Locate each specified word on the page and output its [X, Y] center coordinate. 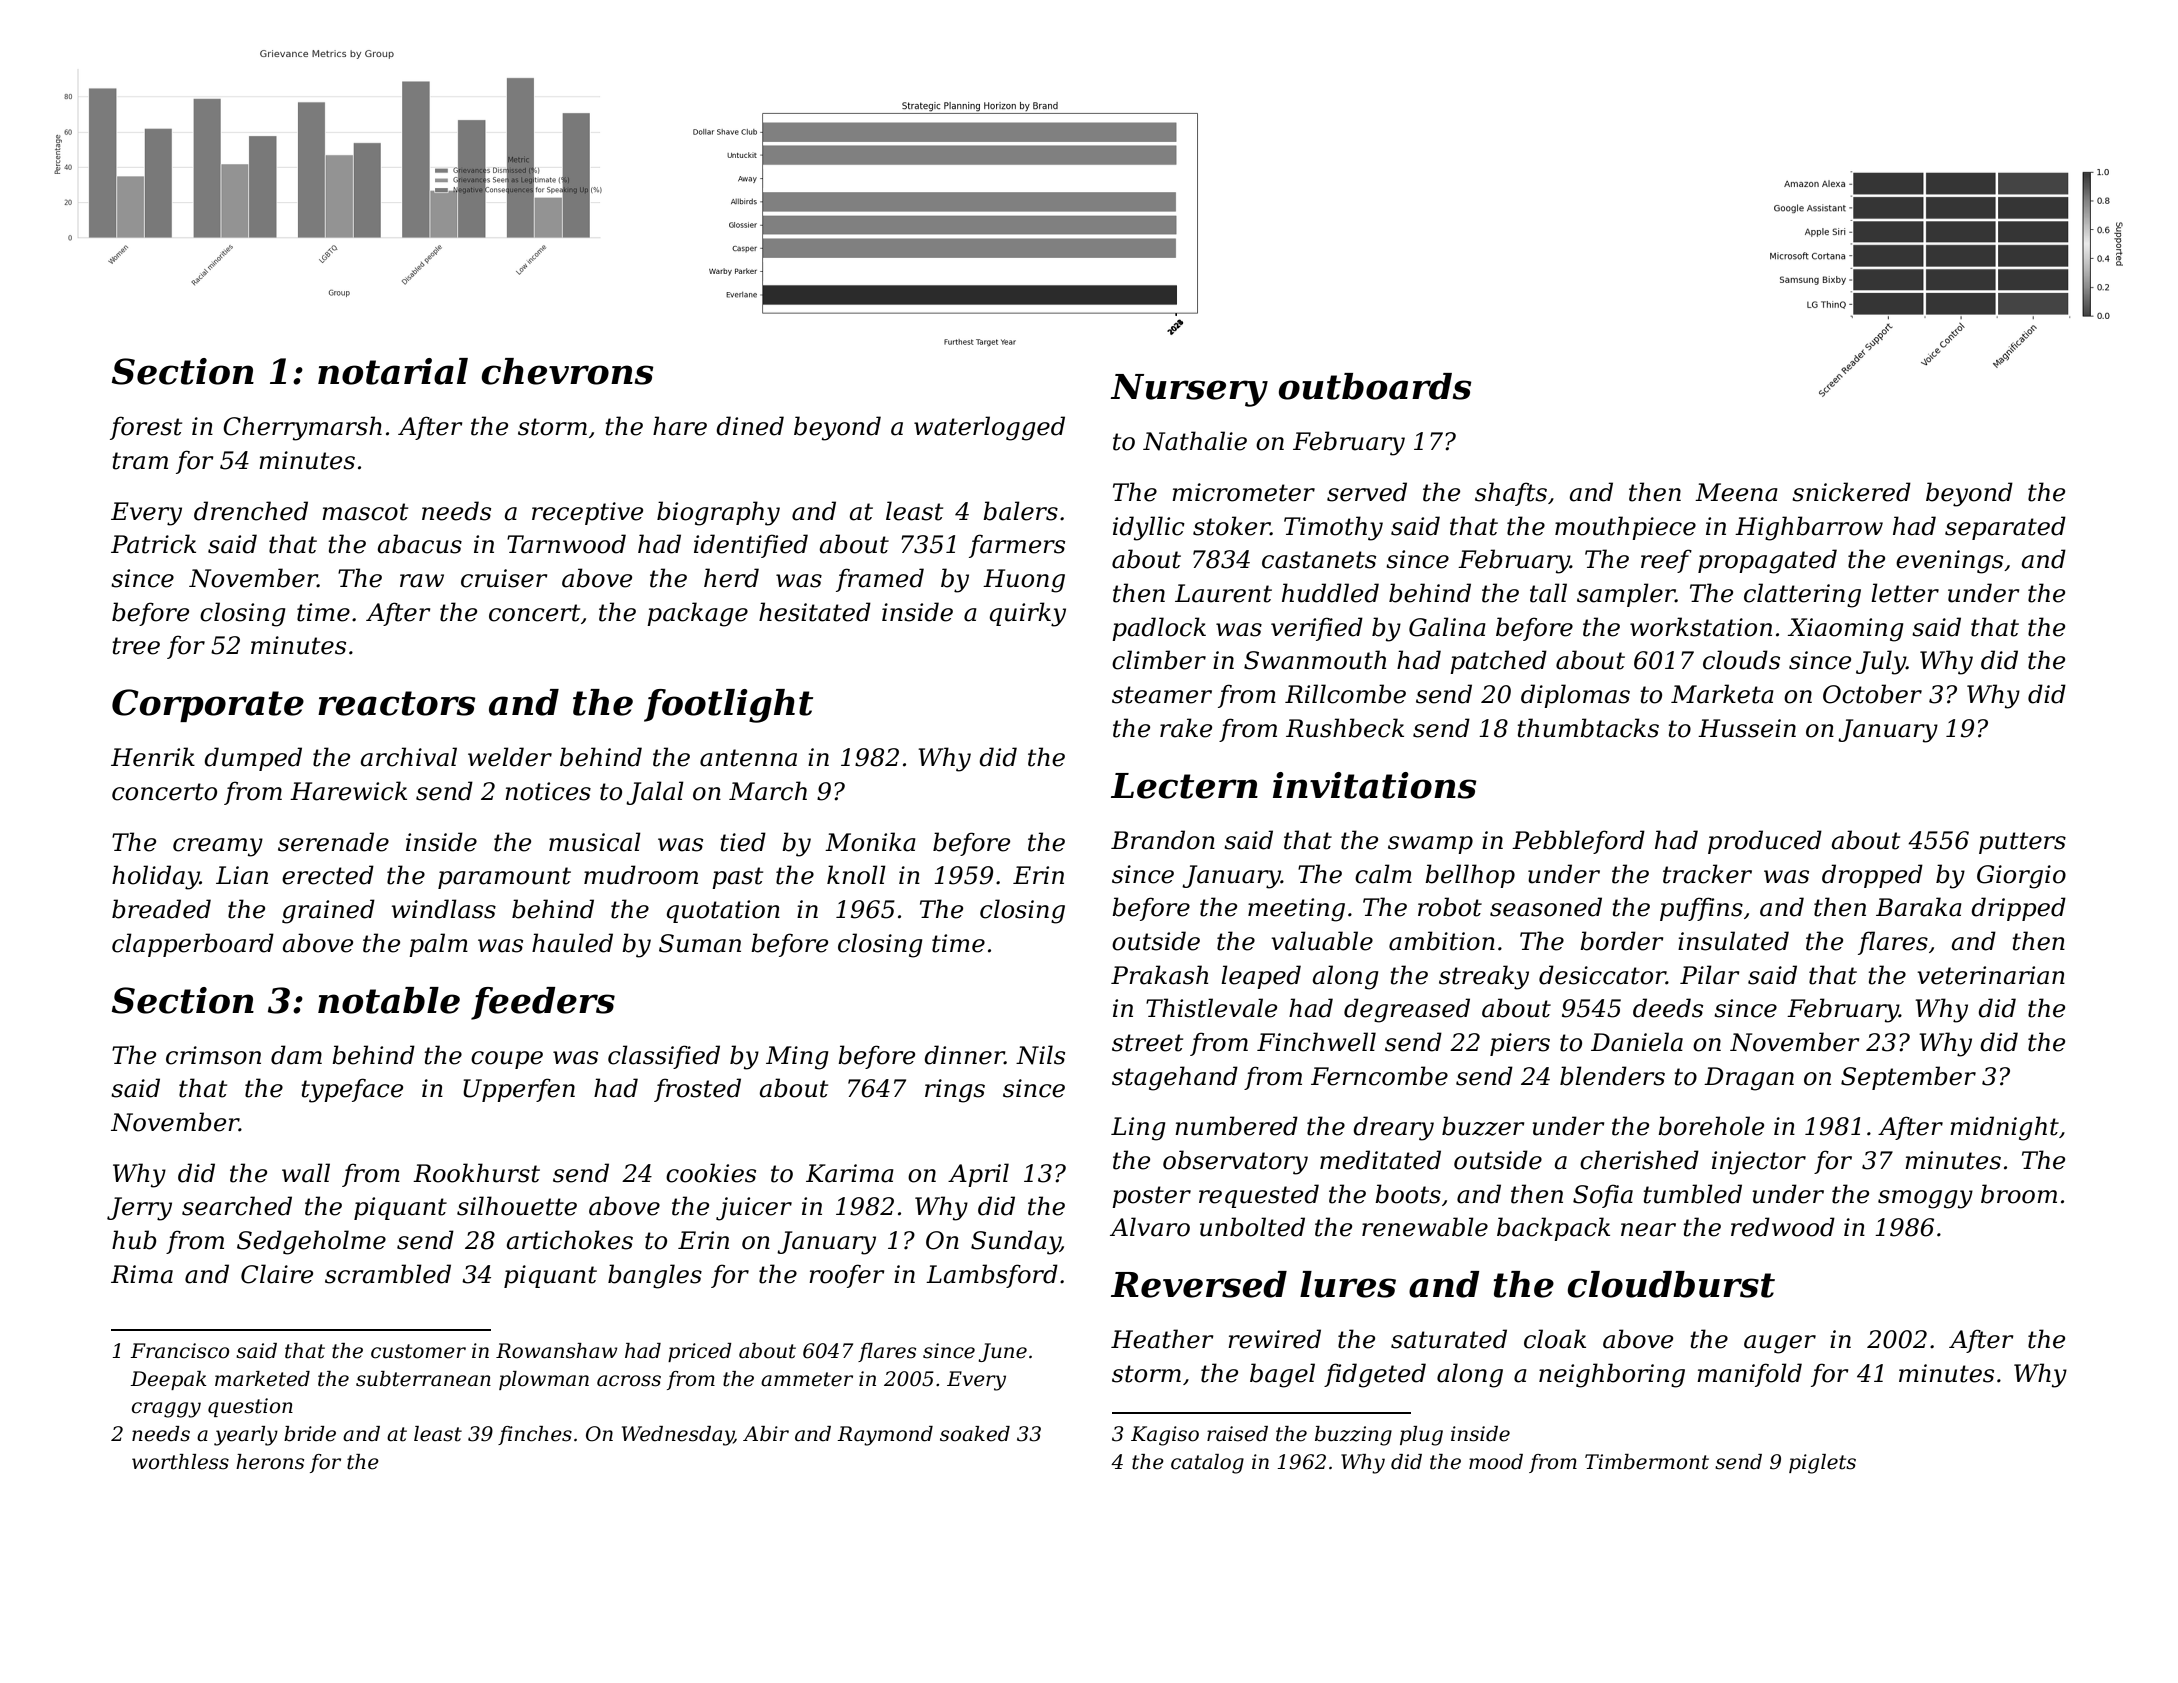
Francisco [179, 1351]
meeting [1296, 910]
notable [389, 1000]
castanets [1319, 560]
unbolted [1252, 1227]
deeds [1668, 1008]
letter [1905, 593]
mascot [365, 512]
